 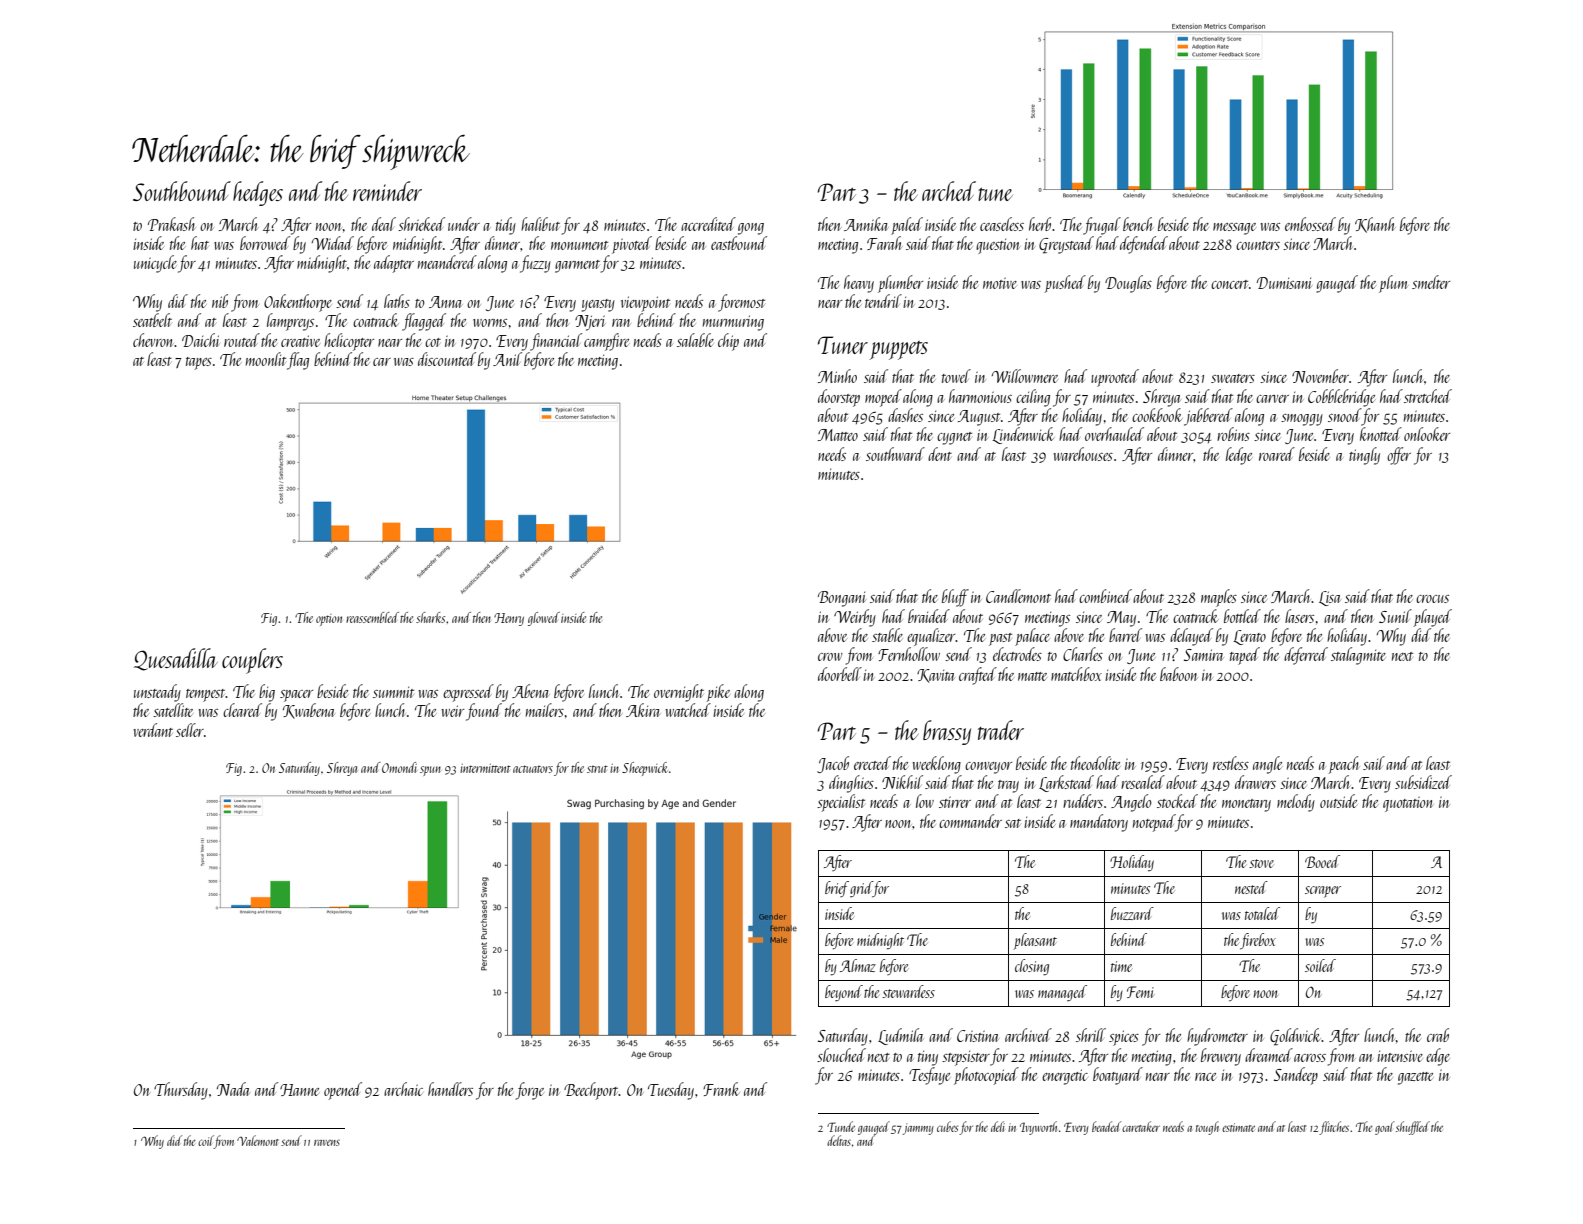 I want to click on Candlemont, so click(x=1018, y=596).
